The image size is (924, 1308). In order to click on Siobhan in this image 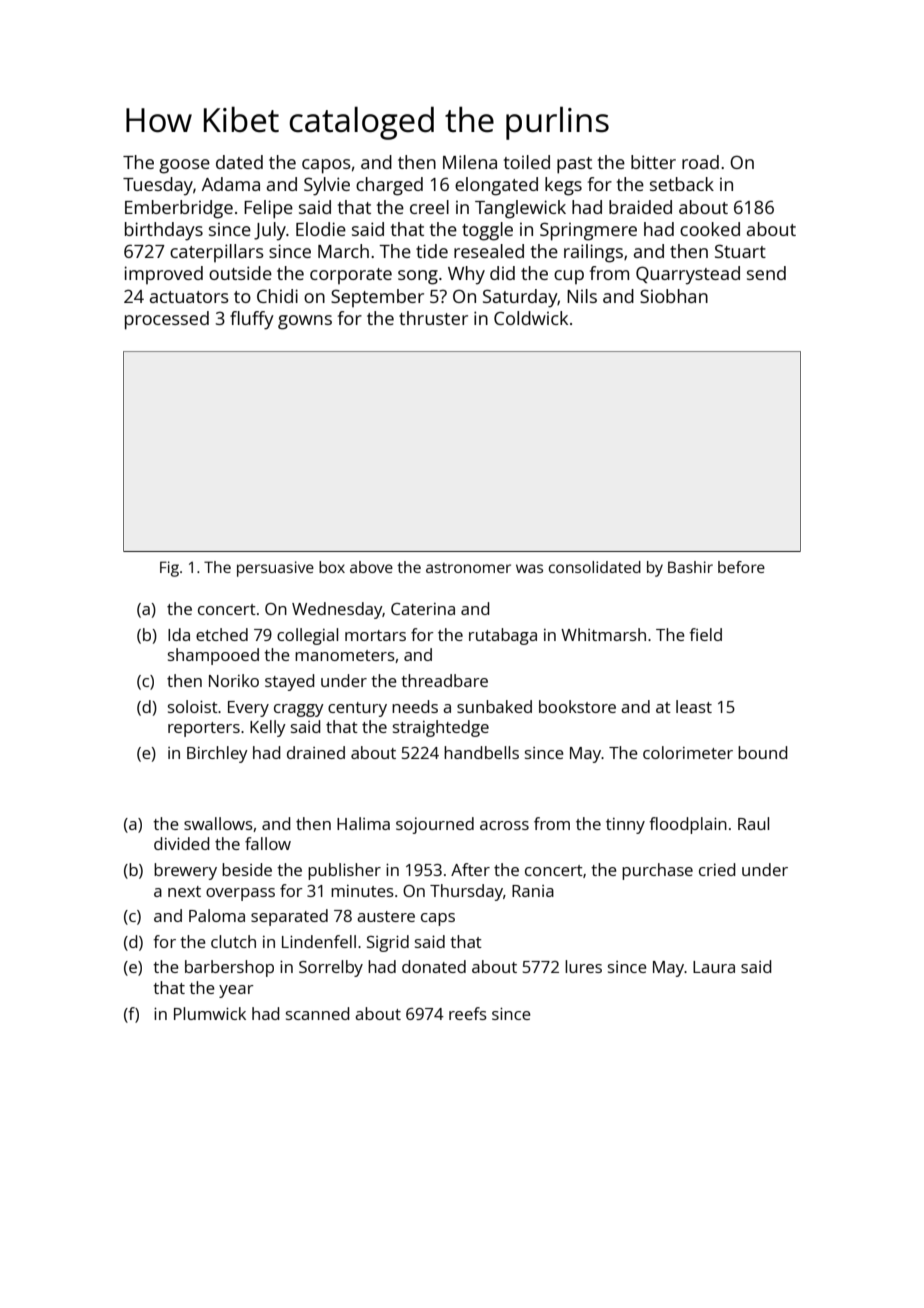, I will do `click(674, 296)`.
